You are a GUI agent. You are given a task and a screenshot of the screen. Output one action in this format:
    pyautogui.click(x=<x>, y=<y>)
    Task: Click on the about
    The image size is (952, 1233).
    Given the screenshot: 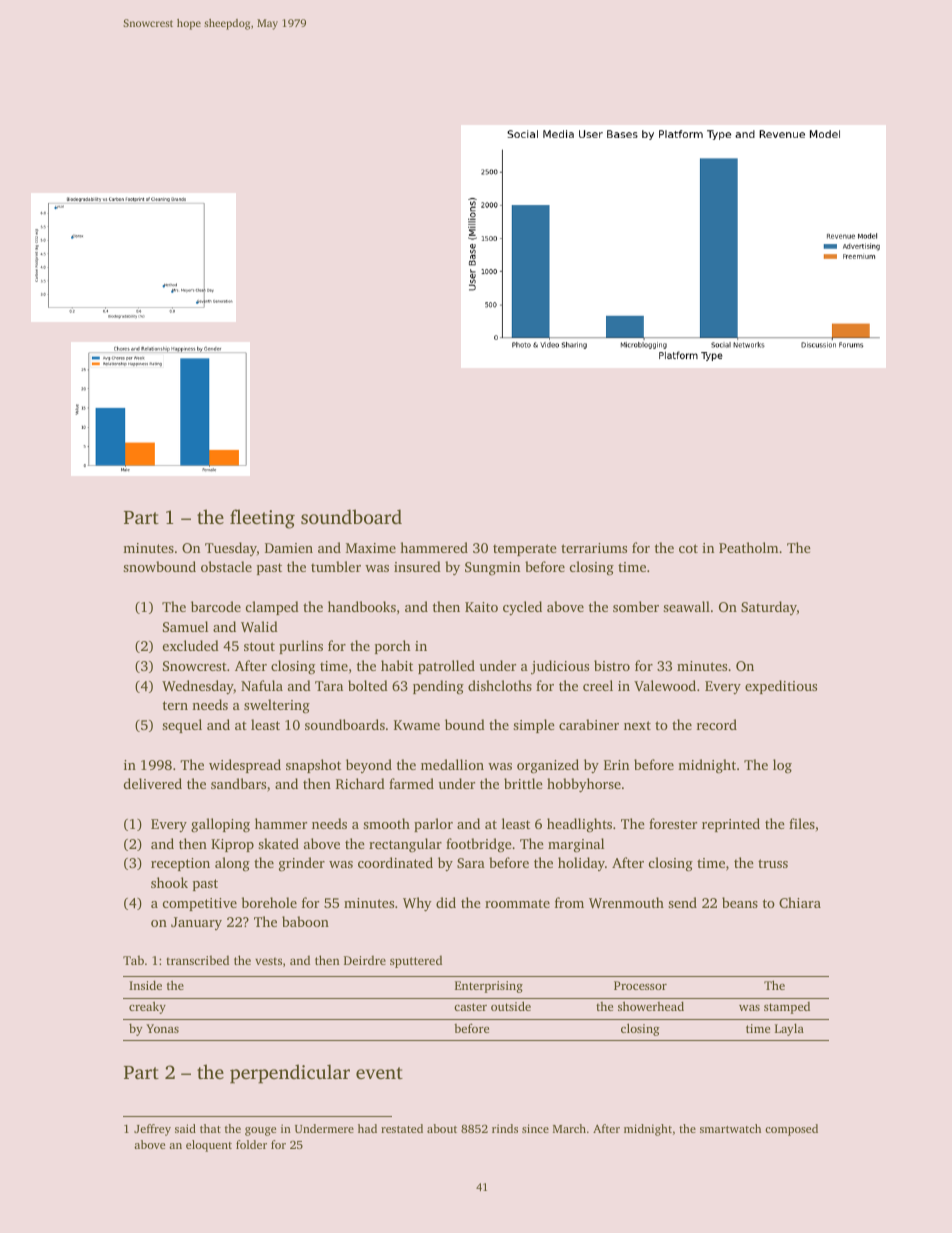 What is the action you would take?
    pyautogui.click(x=442, y=1128)
